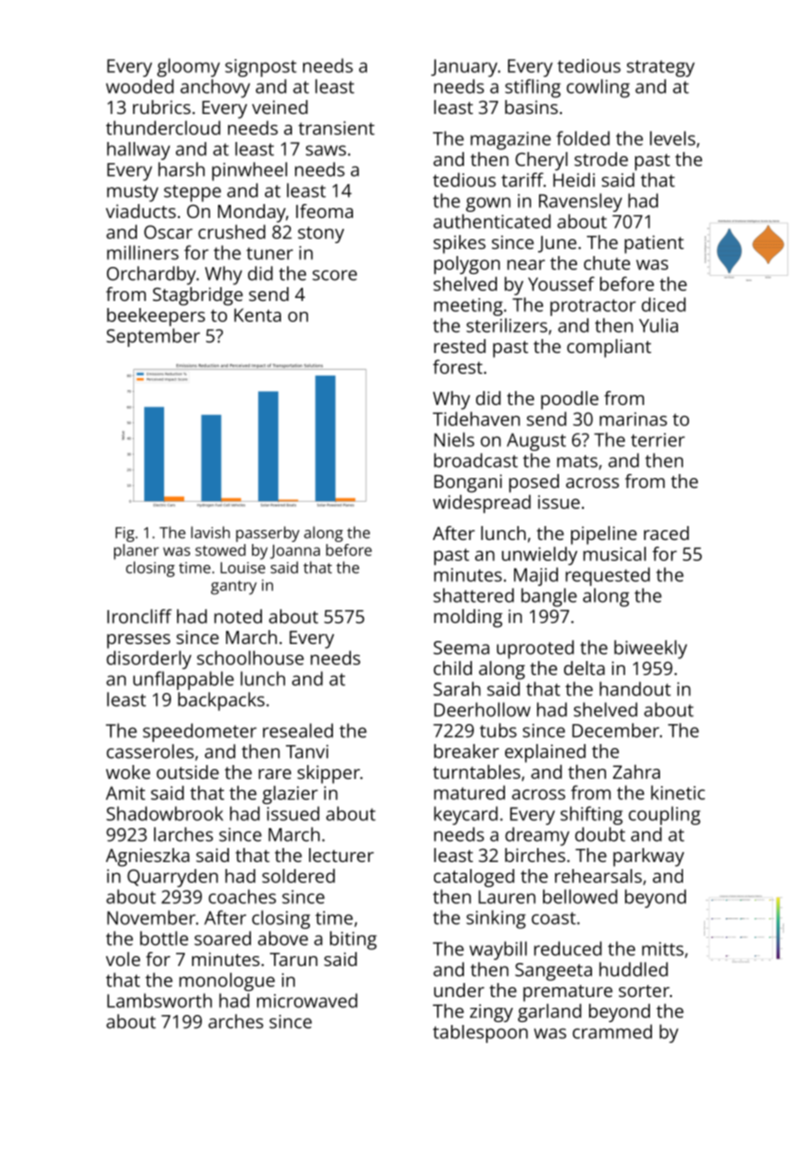 The image size is (812, 1152). Describe the element at coordinates (533, 88) in the screenshot. I see `stifling` at that location.
